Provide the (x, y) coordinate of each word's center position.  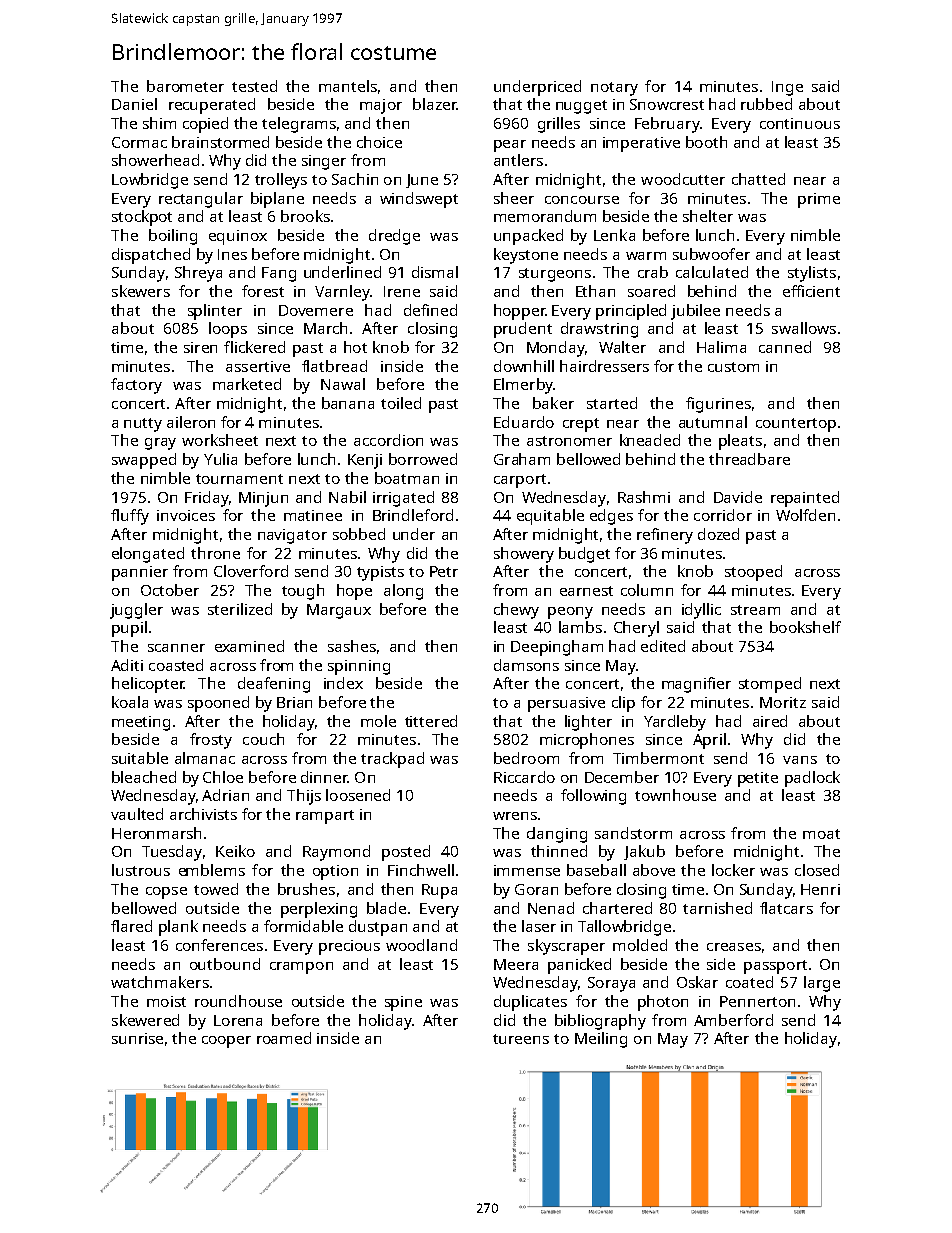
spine (403, 1003)
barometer (185, 86)
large (822, 984)
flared (131, 926)
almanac (205, 758)
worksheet (220, 440)
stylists (812, 274)
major (381, 106)
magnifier (696, 685)
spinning (359, 667)
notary (614, 89)
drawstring (599, 330)
